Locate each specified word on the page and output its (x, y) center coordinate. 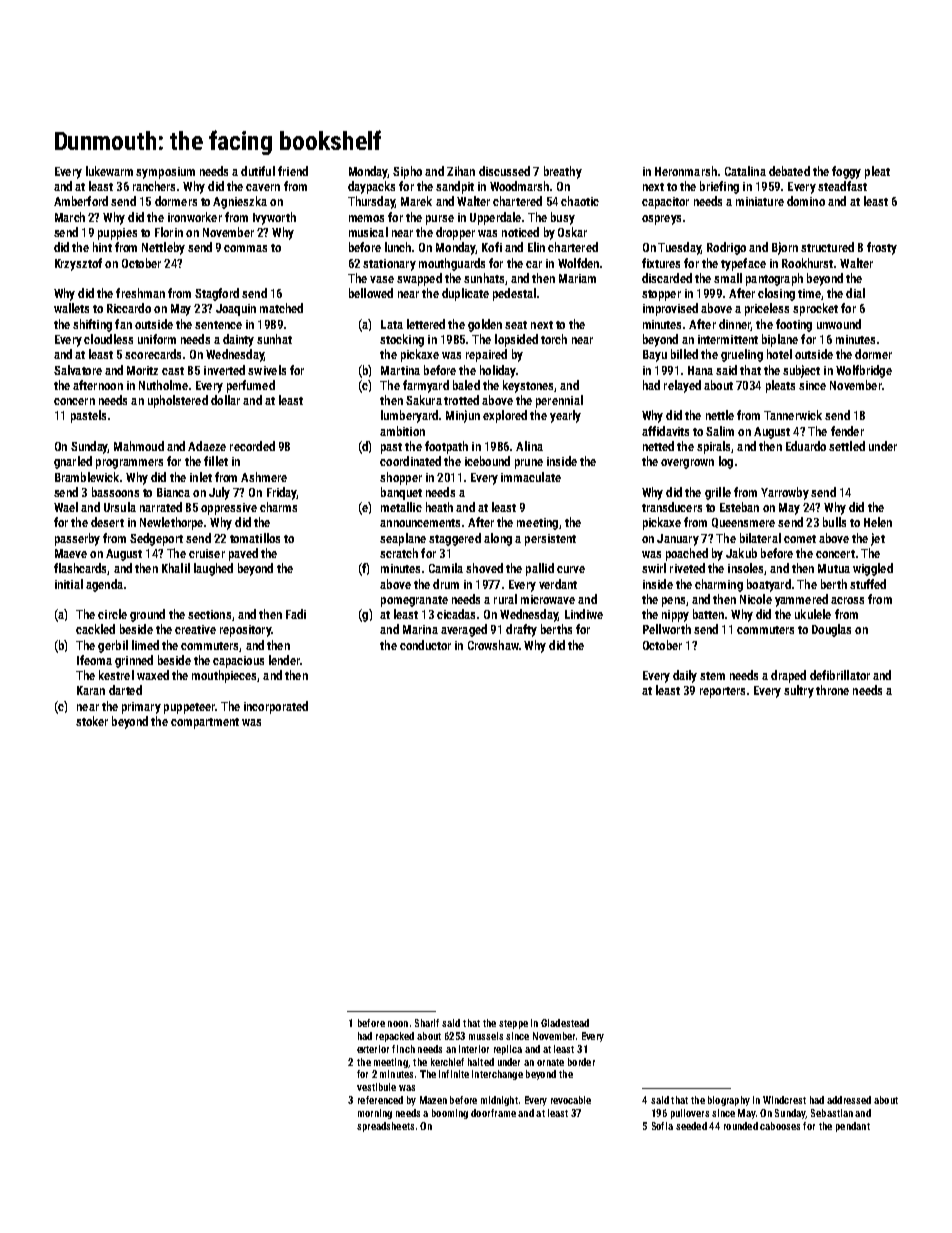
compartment (205, 723)
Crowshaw (493, 645)
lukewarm (109, 171)
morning (375, 1114)
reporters (722, 692)
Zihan (461, 171)
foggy (846, 172)
